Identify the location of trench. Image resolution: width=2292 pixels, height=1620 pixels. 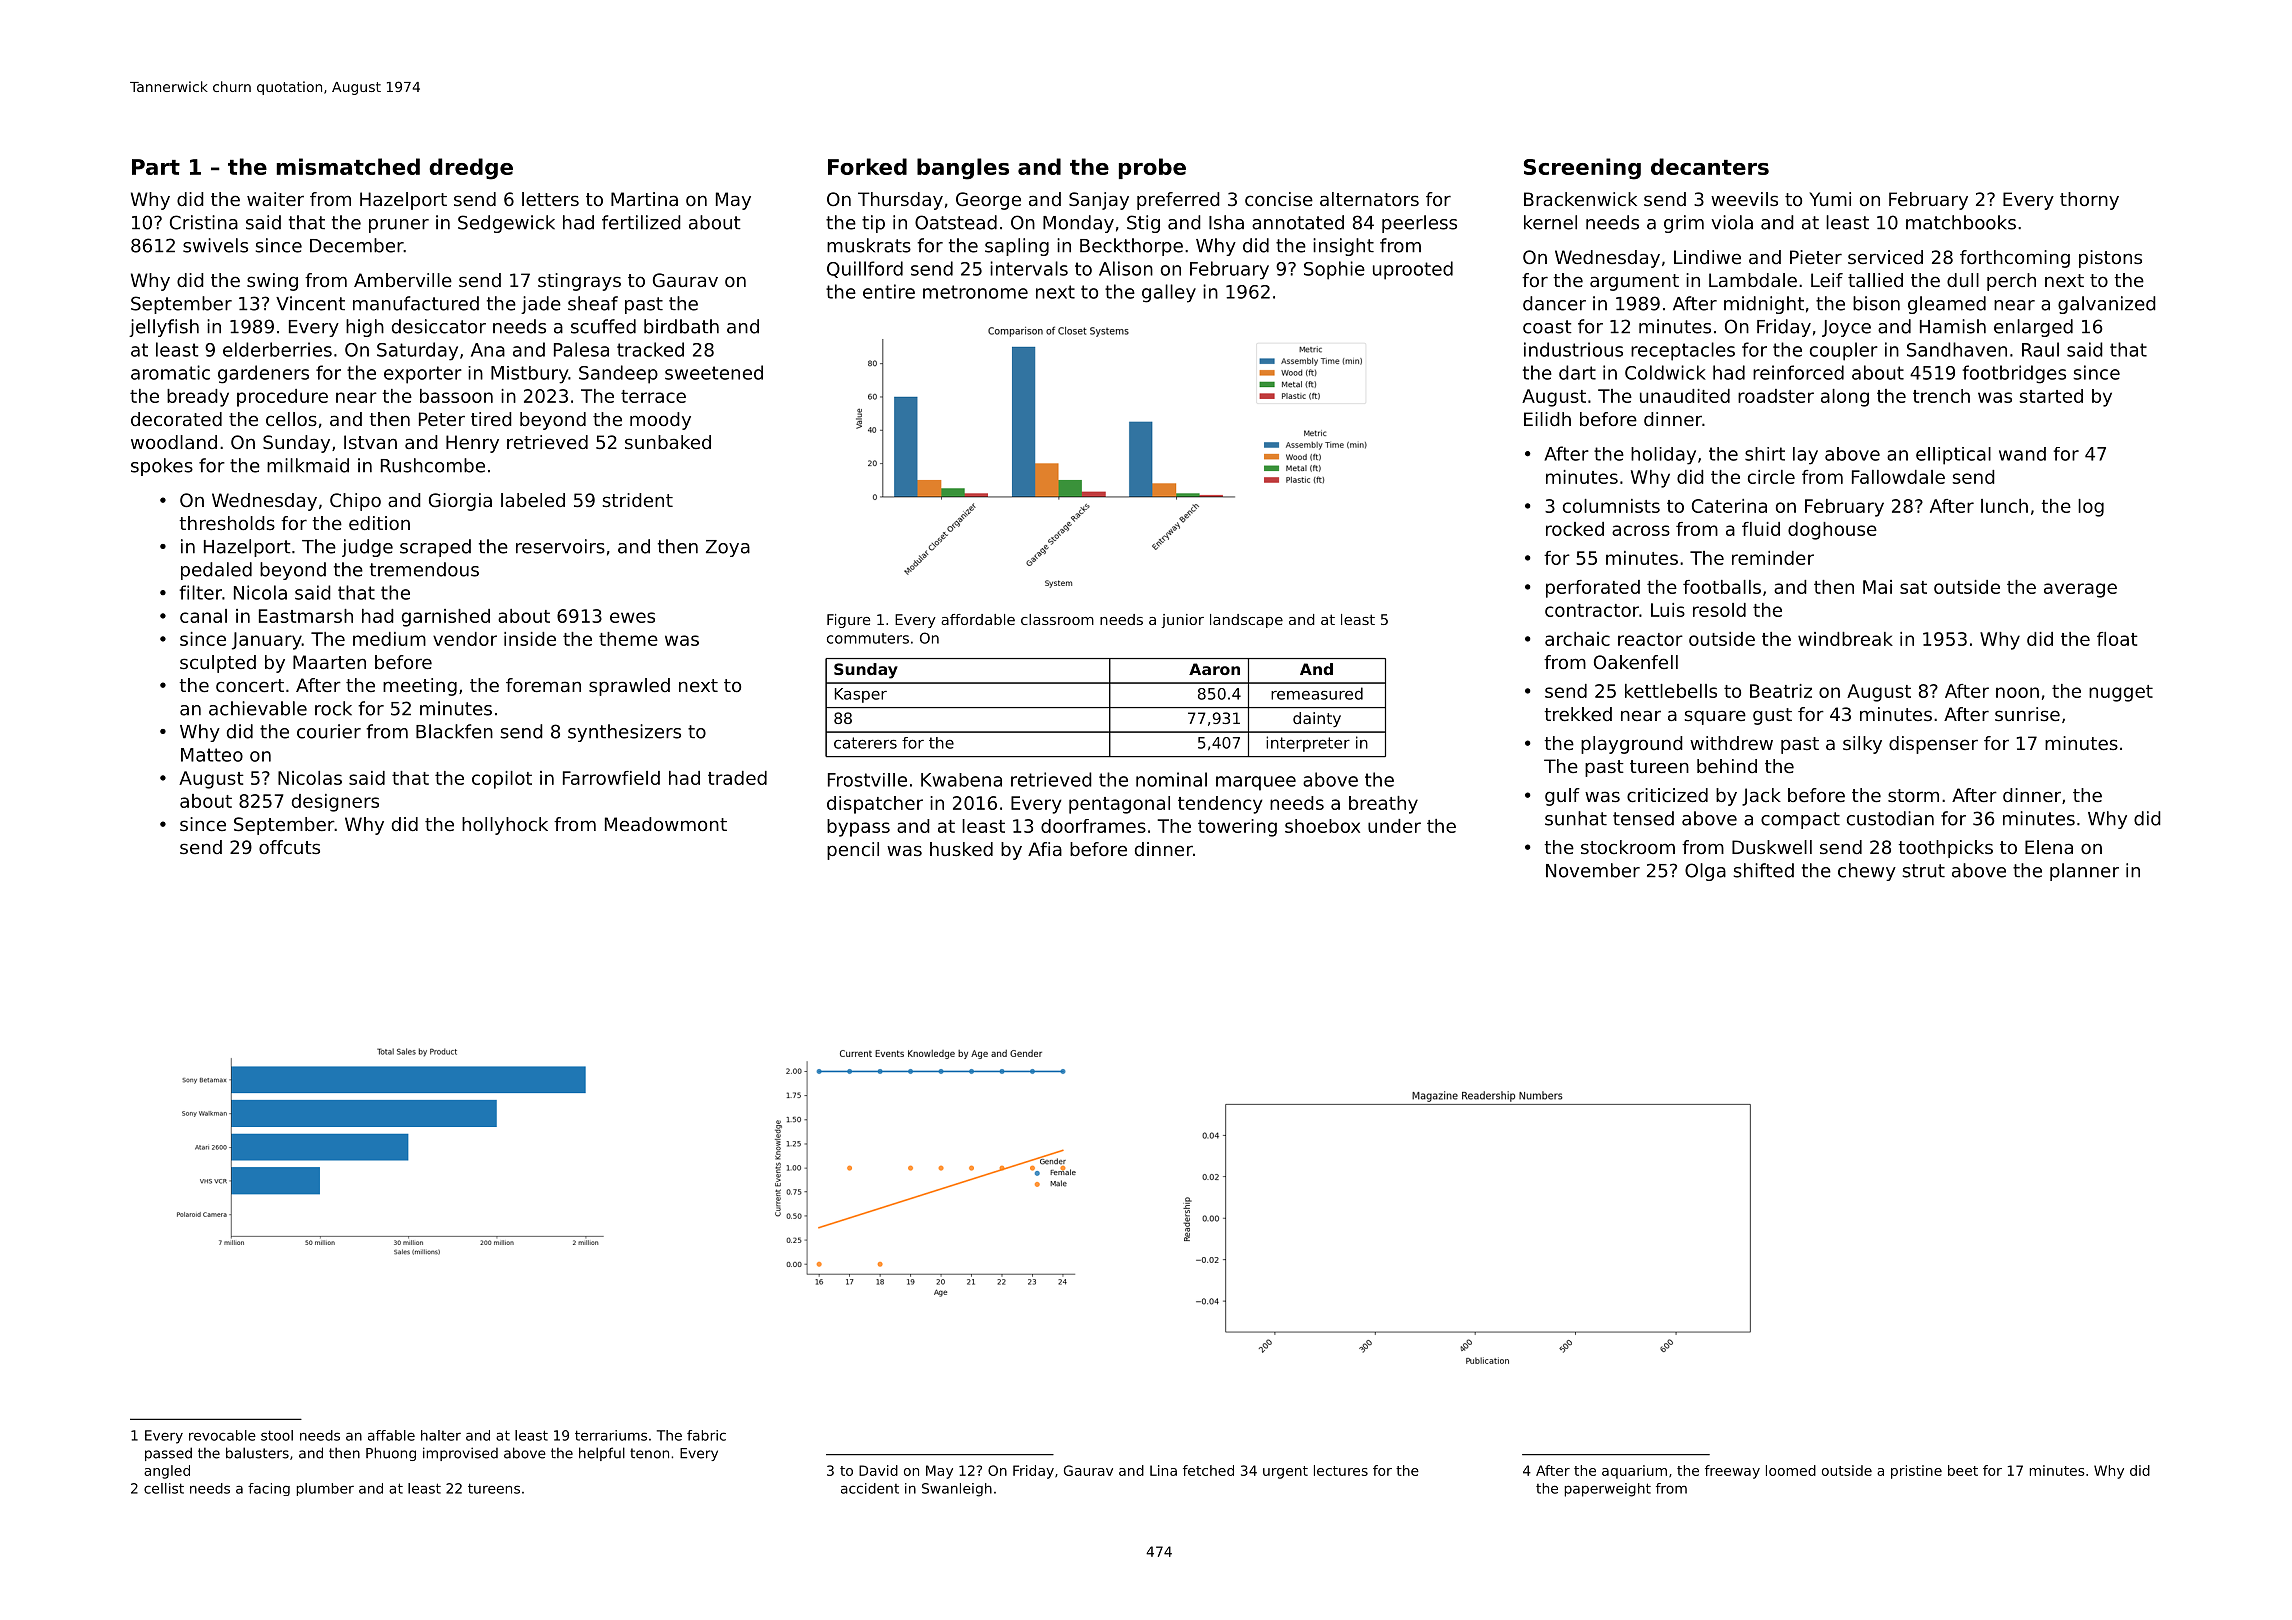
(1941, 396).
